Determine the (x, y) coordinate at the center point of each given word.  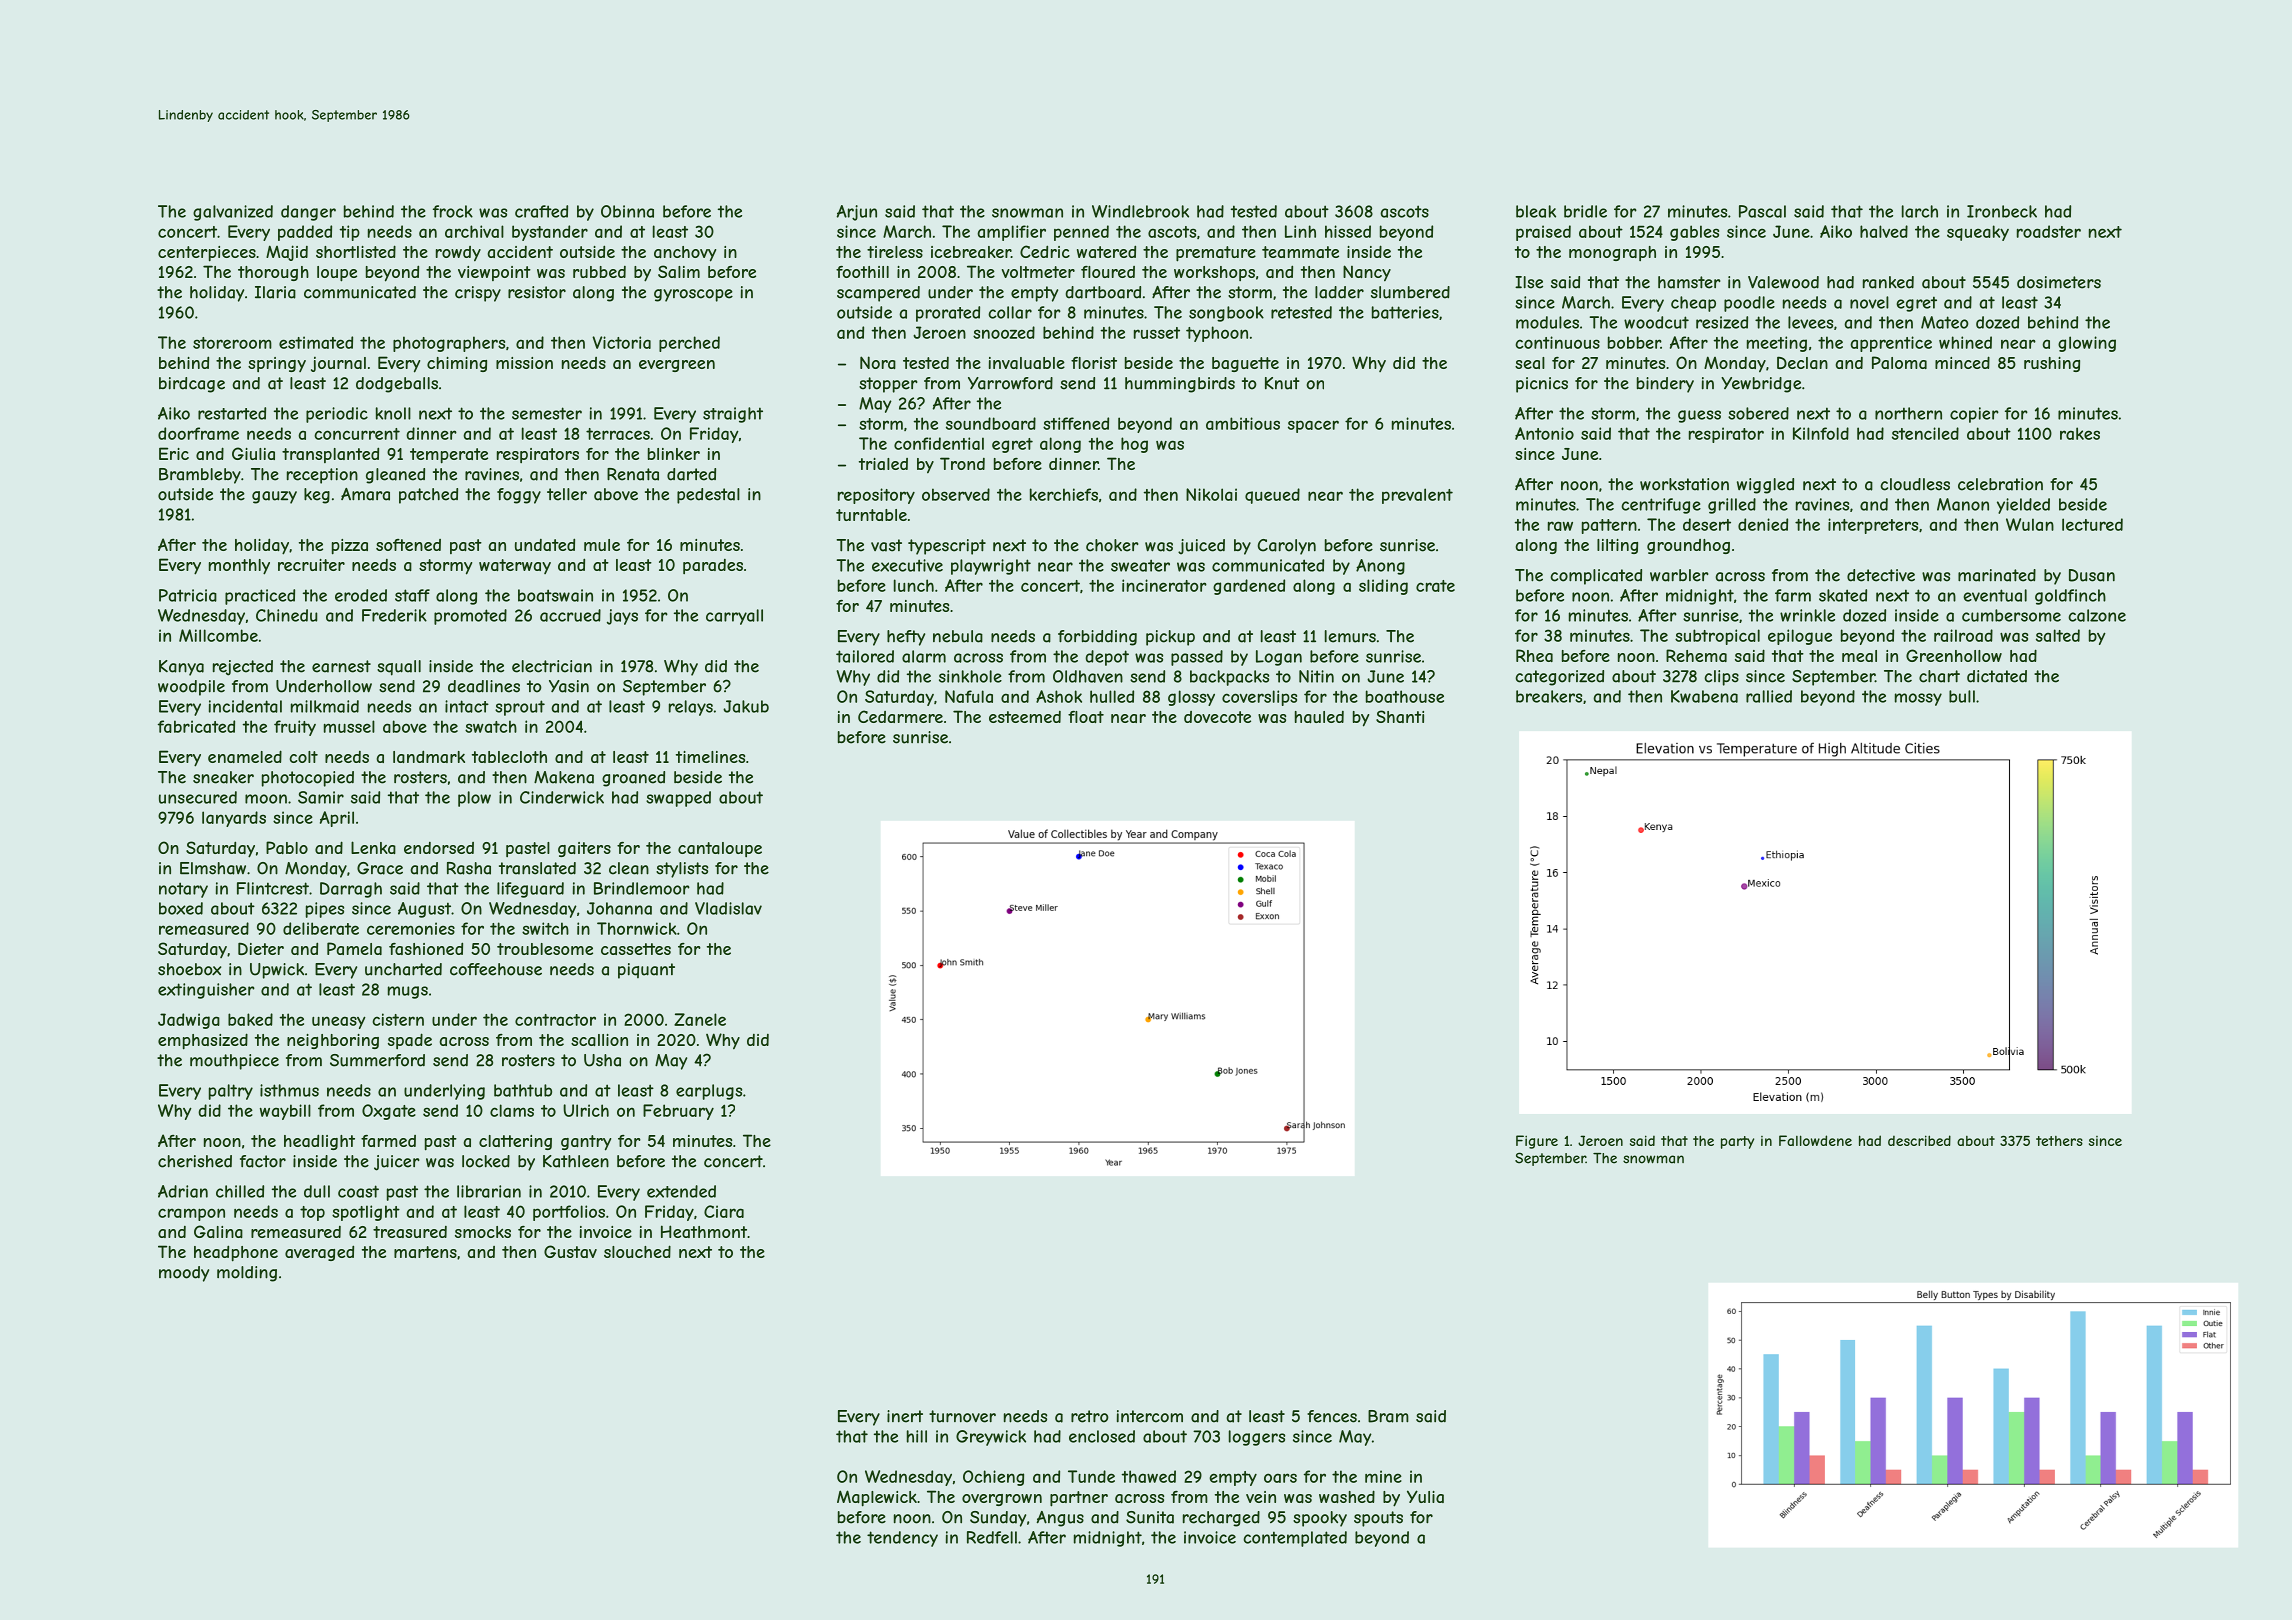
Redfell (992, 1537)
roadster (2049, 231)
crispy (478, 294)
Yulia (1425, 1496)
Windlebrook (1140, 211)
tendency (902, 1539)
